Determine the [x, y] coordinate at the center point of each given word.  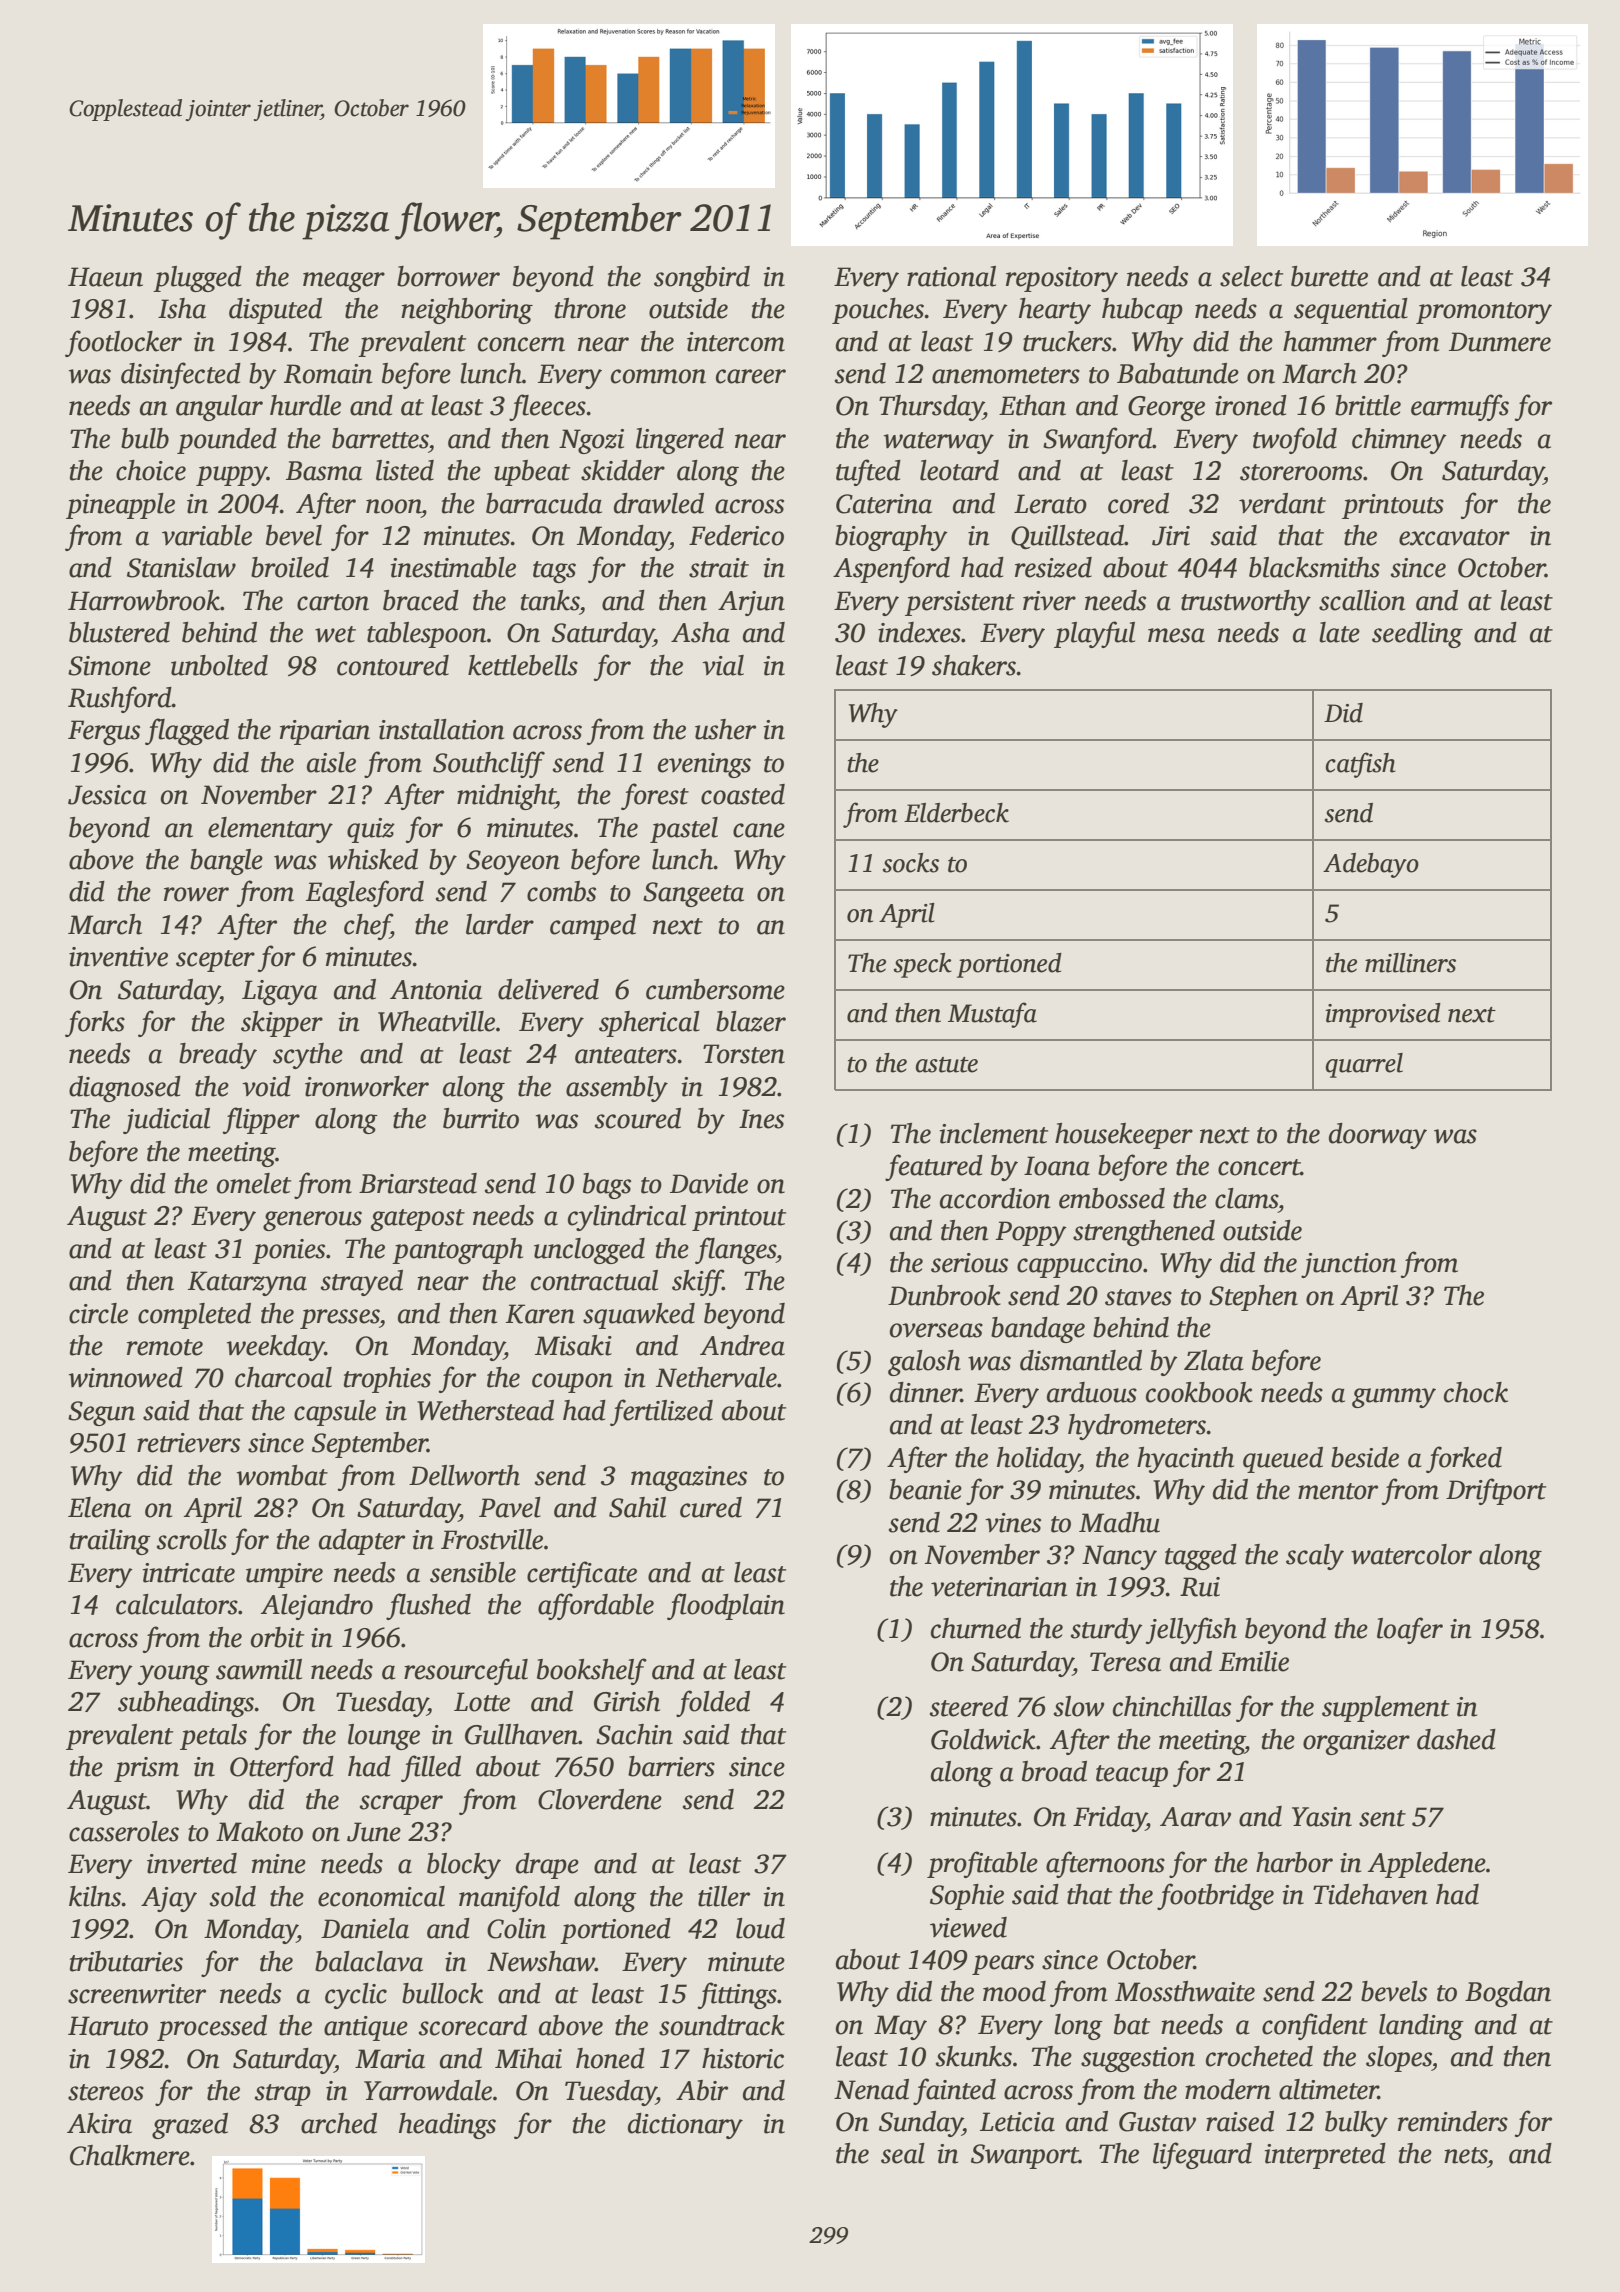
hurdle [305, 405]
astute [946, 1065]
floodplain [726, 1606]
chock [1476, 1392]
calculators [177, 1604]
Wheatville [436, 1021]
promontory [1484, 313]
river [1049, 601]
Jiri [1171, 536]
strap [282, 2095]
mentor [1338, 1491]
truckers [1067, 341]
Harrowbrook [144, 600]
